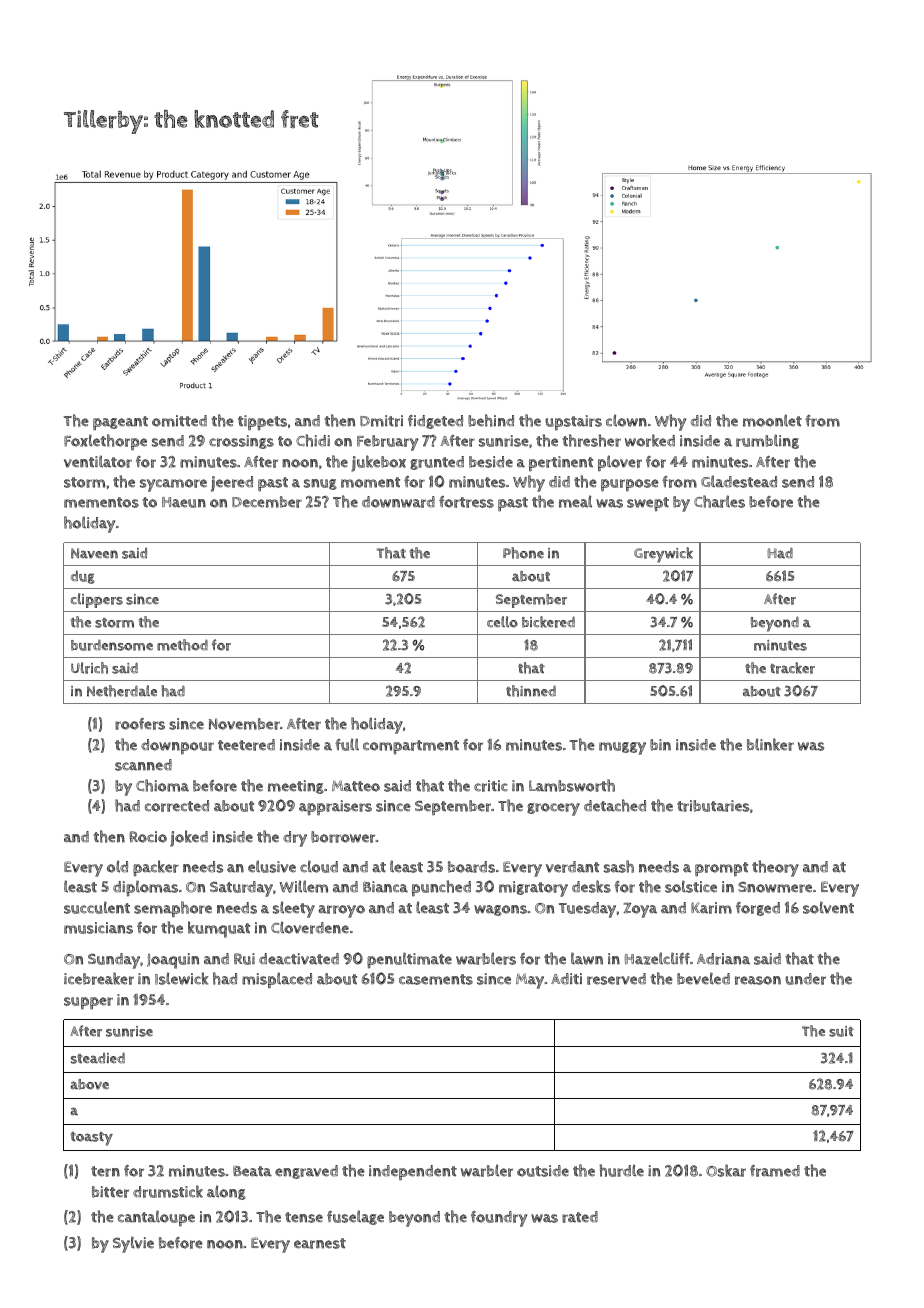 The width and height of the document is (924, 1308). Describe the element at coordinates (466, 502) in the document. I see `fortress` at that location.
